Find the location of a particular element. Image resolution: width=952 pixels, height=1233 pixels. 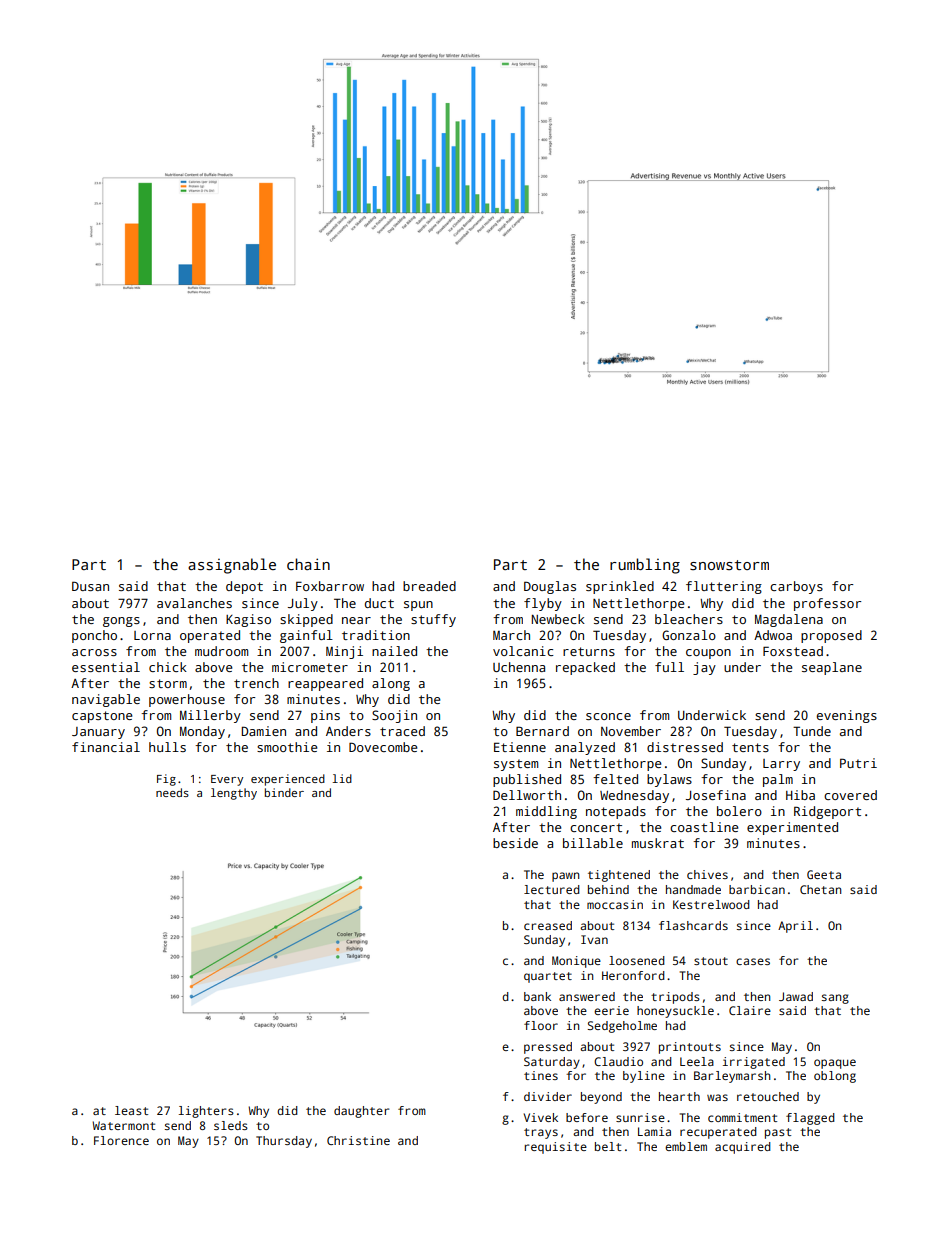

floor is located at coordinates (541, 1025).
